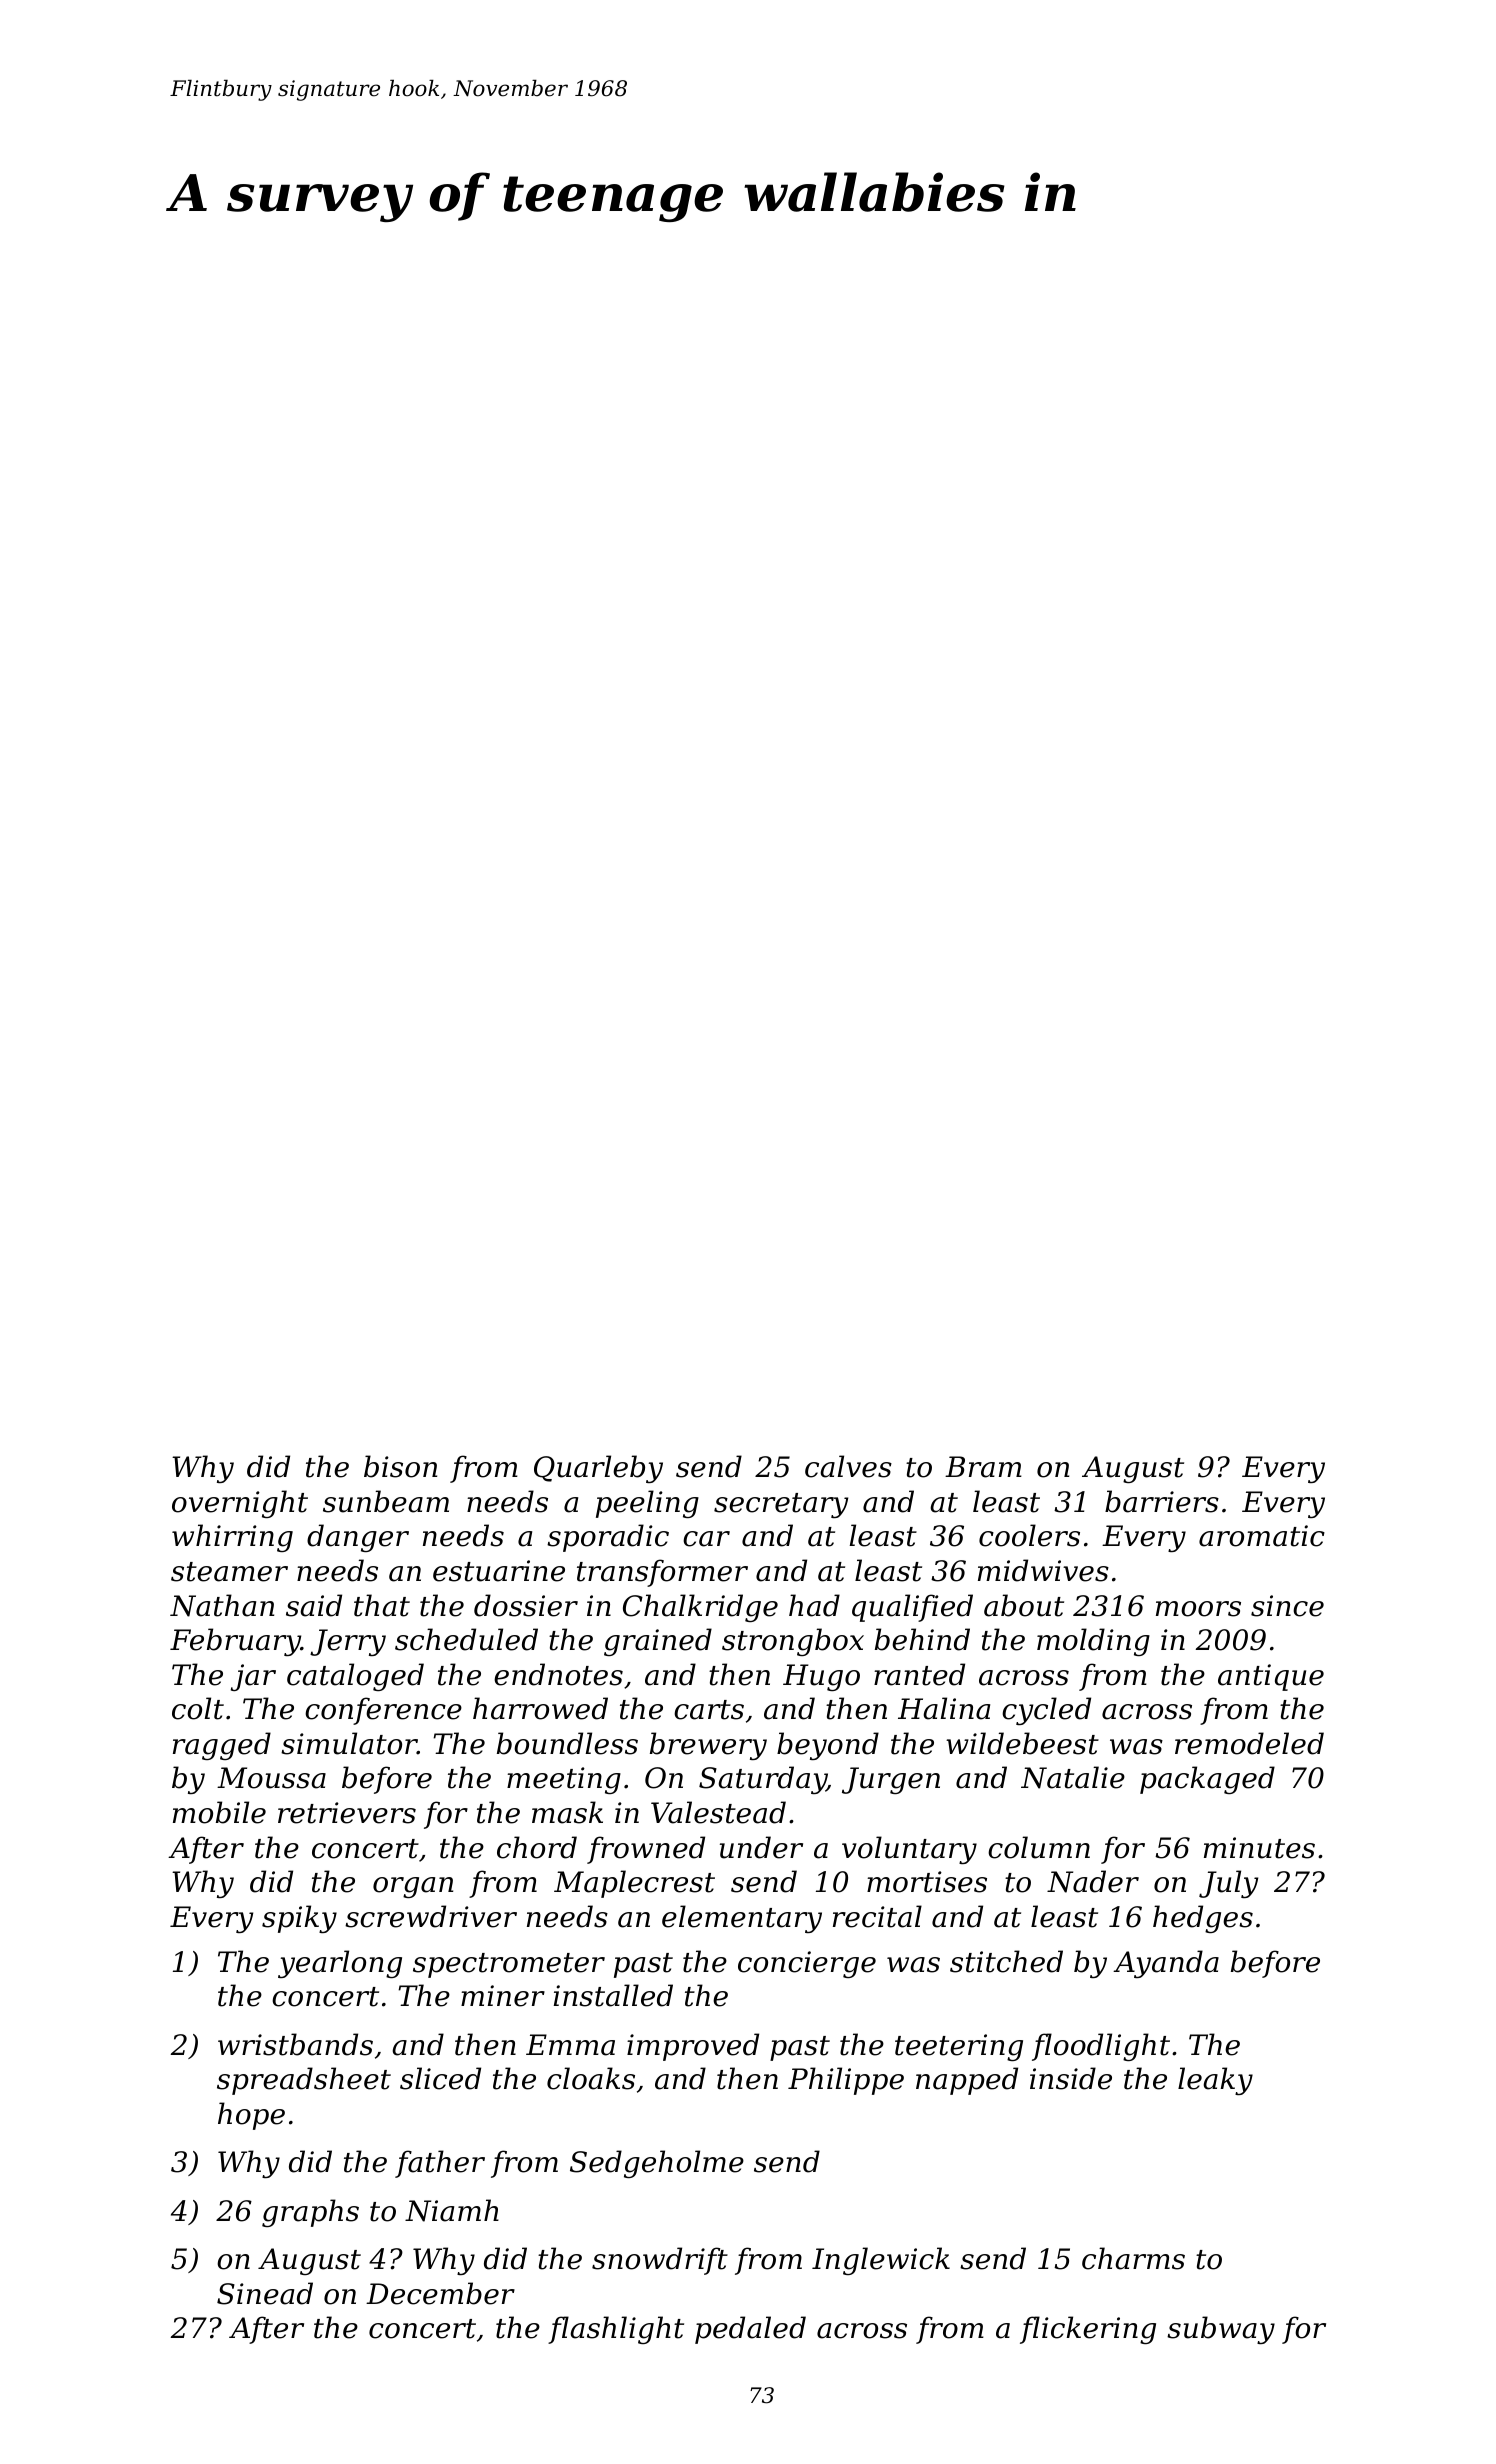 The height and width of the screenshot is (2464, 1496). Describe the element at coordinates (1133, 2258) in the screenshot. I see `charms` at that location.
